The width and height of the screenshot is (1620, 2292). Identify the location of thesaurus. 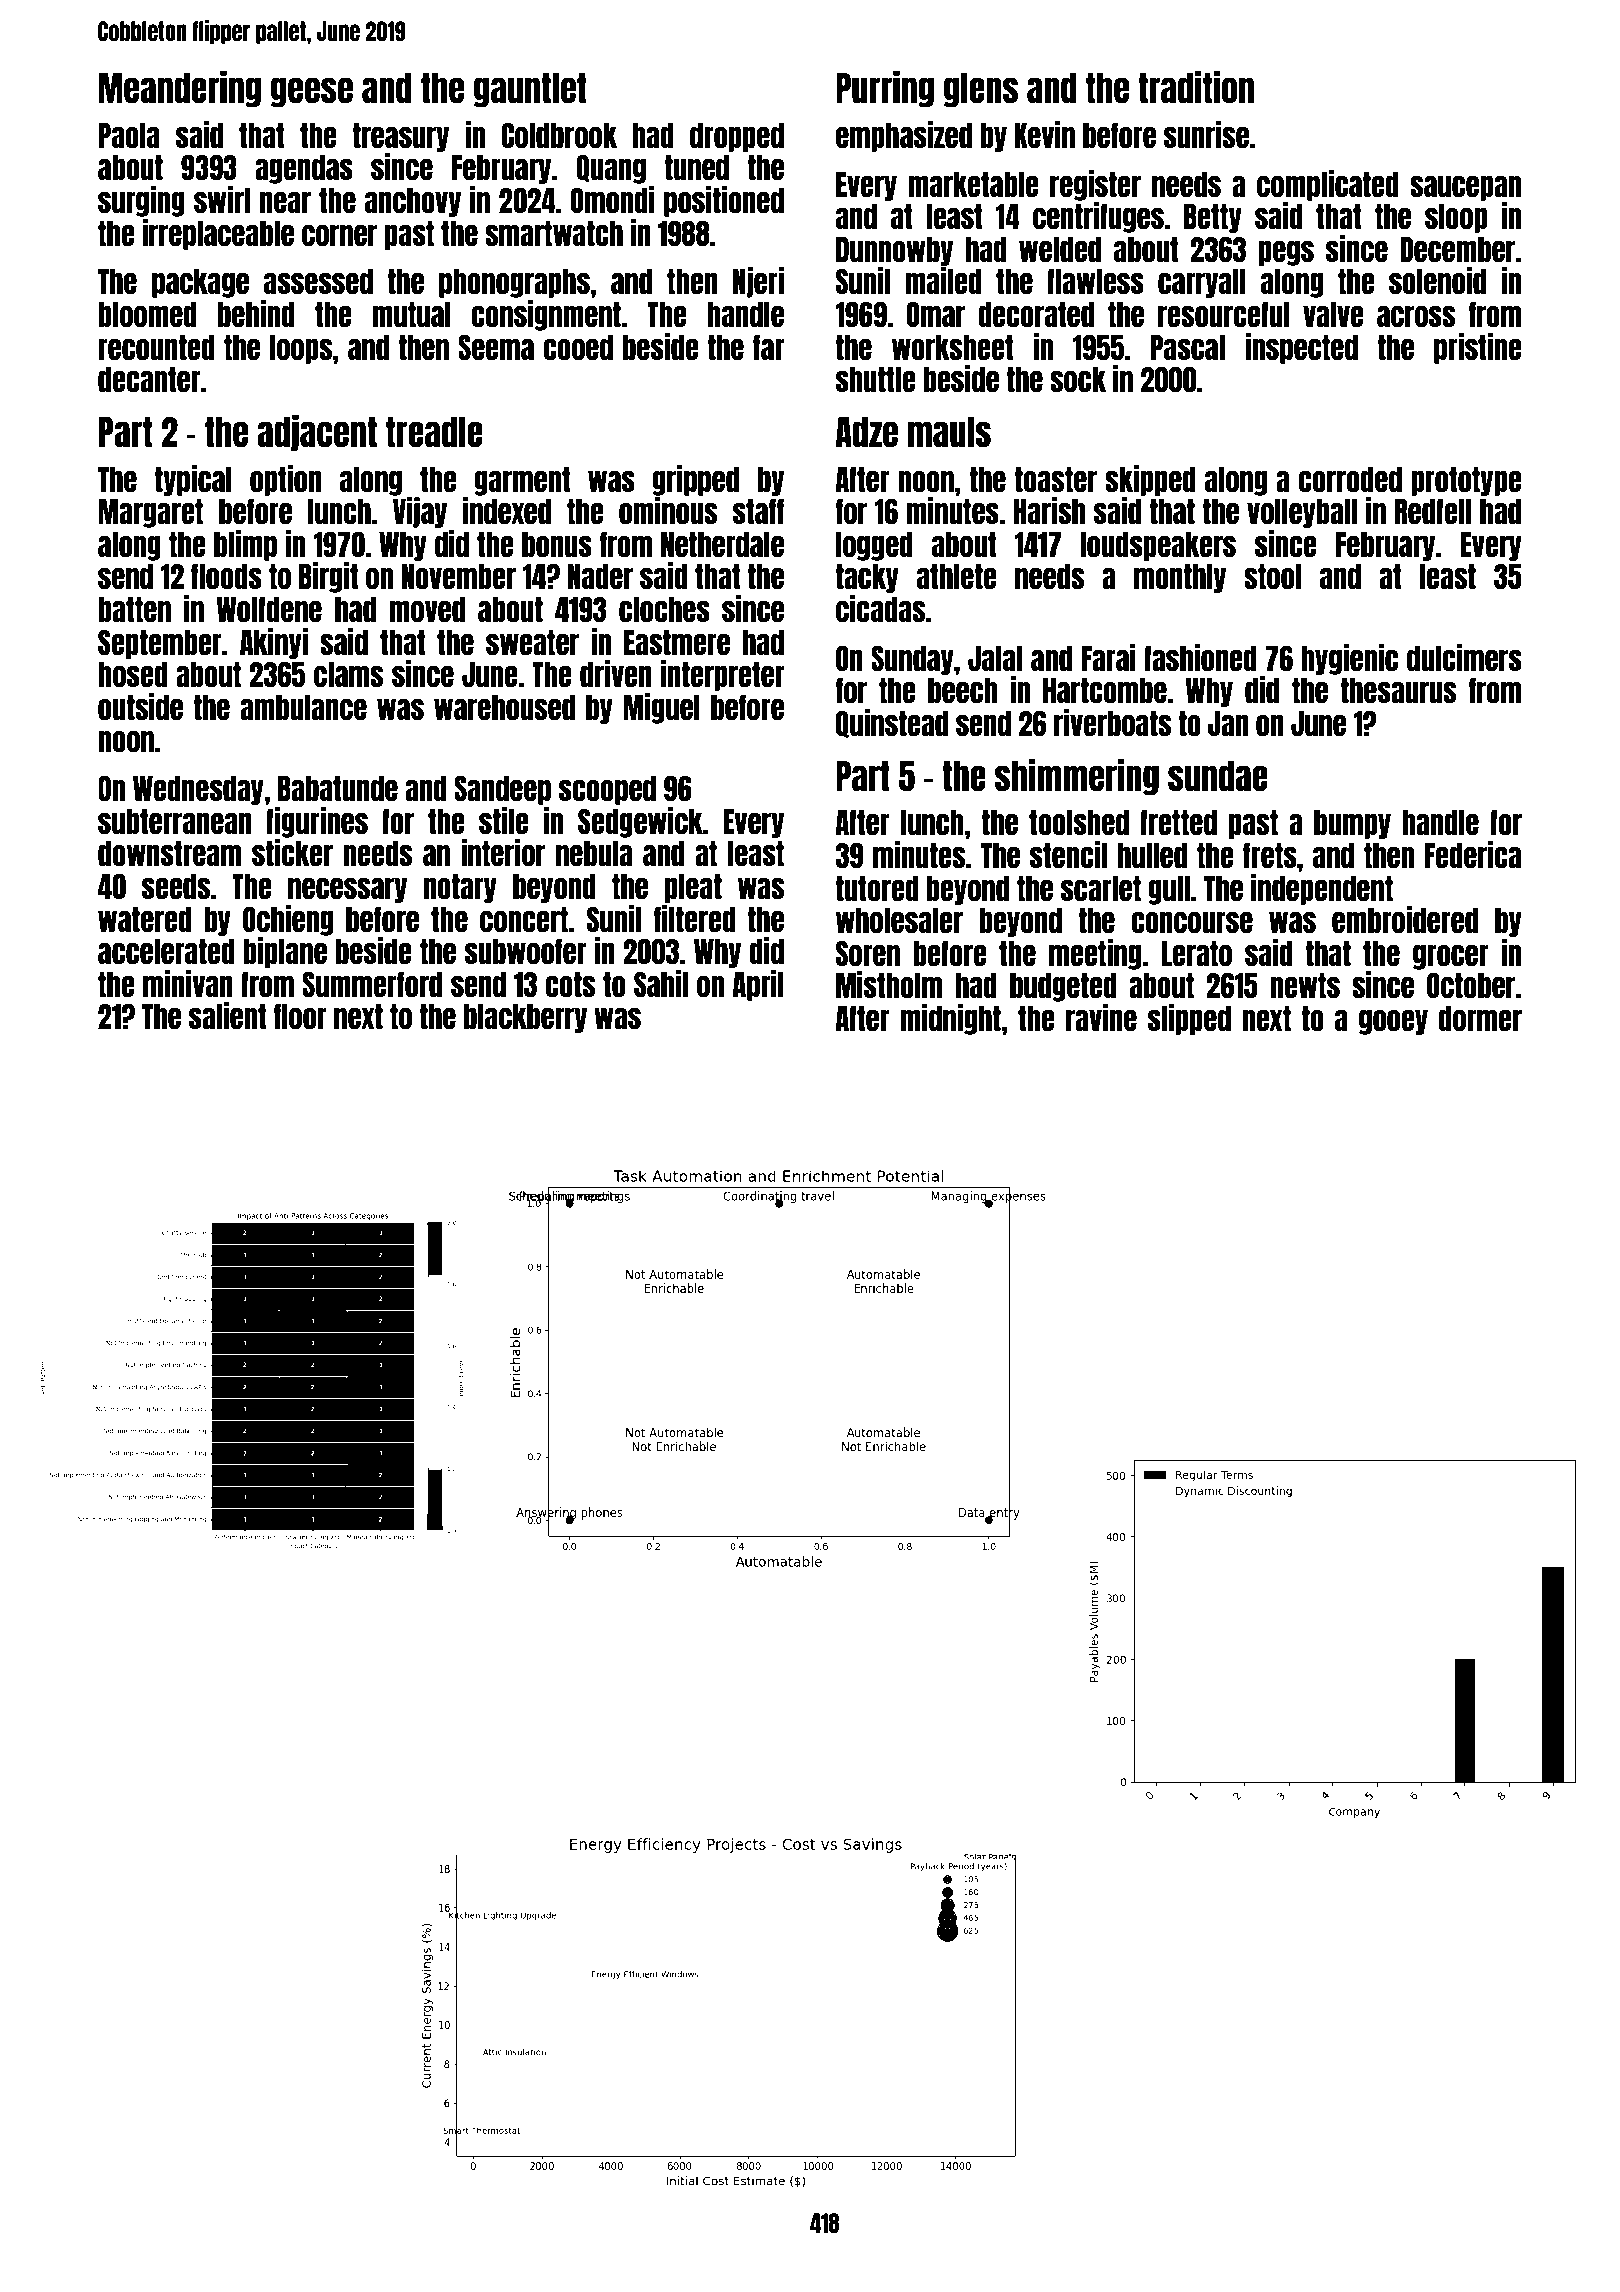
(1398, 690).
